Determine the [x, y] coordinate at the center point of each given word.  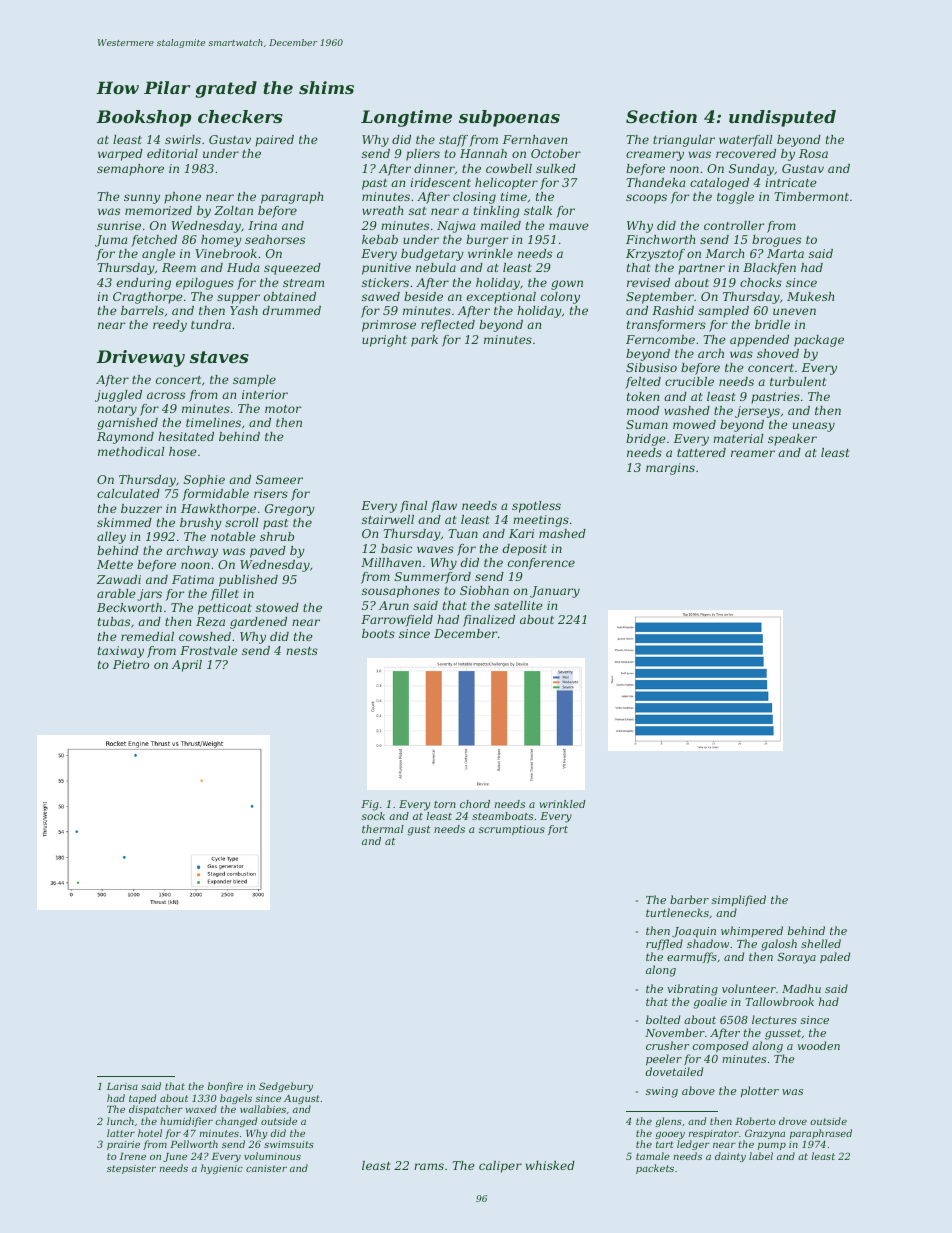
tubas [114, 621]
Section [661, 116]
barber [689, 899]
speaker [792, 440]
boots [378, 633]
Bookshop [143, 118]
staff [453, 141]
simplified [739, 900]
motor [283, 409]
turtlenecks [677, 912]
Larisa [122, 1086]
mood [643, 410]
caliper [500, 1167]
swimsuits [289, 1144]
